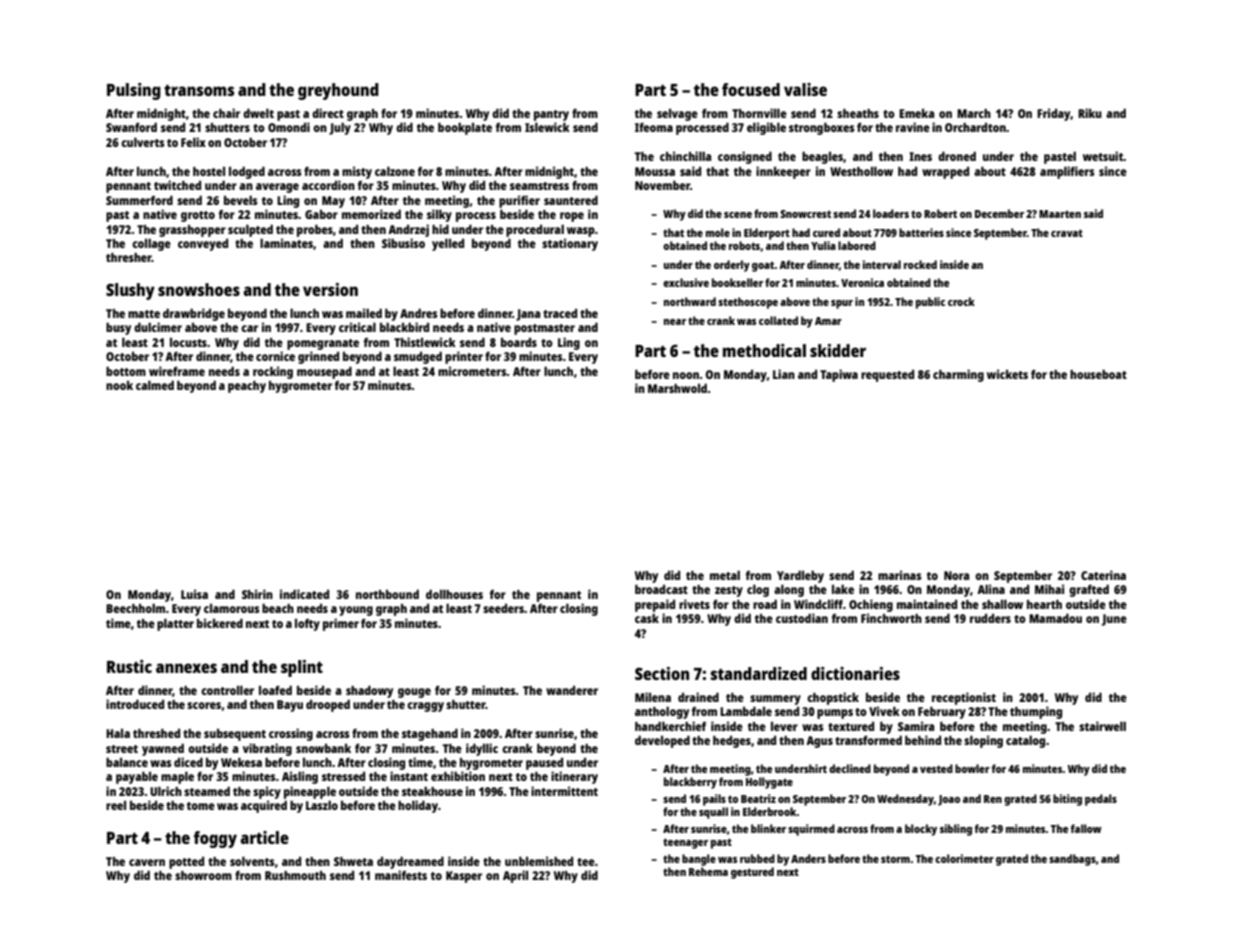  I want to click on bickered, so click(220, 623).
